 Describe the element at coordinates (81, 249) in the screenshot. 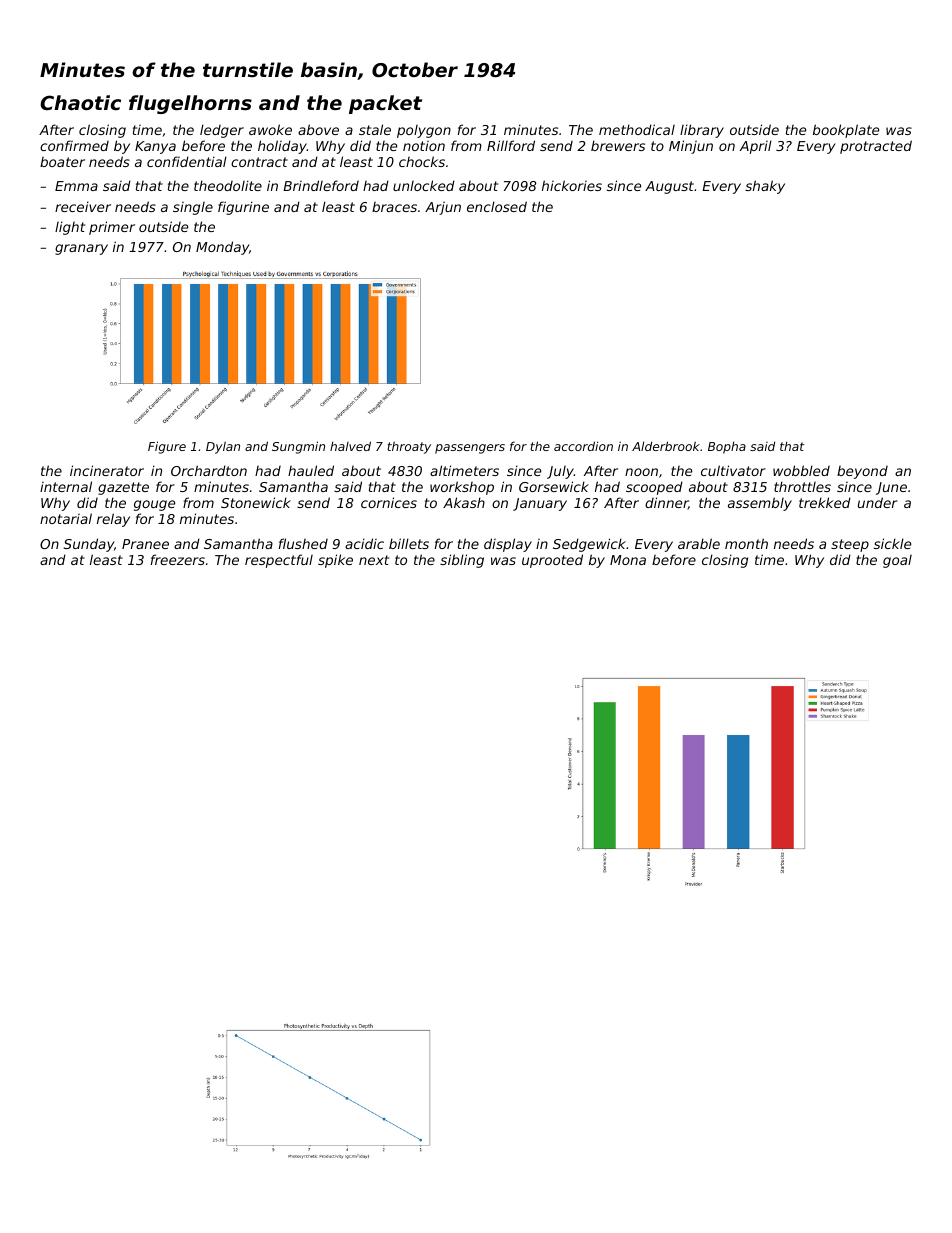

I see `granary` at that location.
